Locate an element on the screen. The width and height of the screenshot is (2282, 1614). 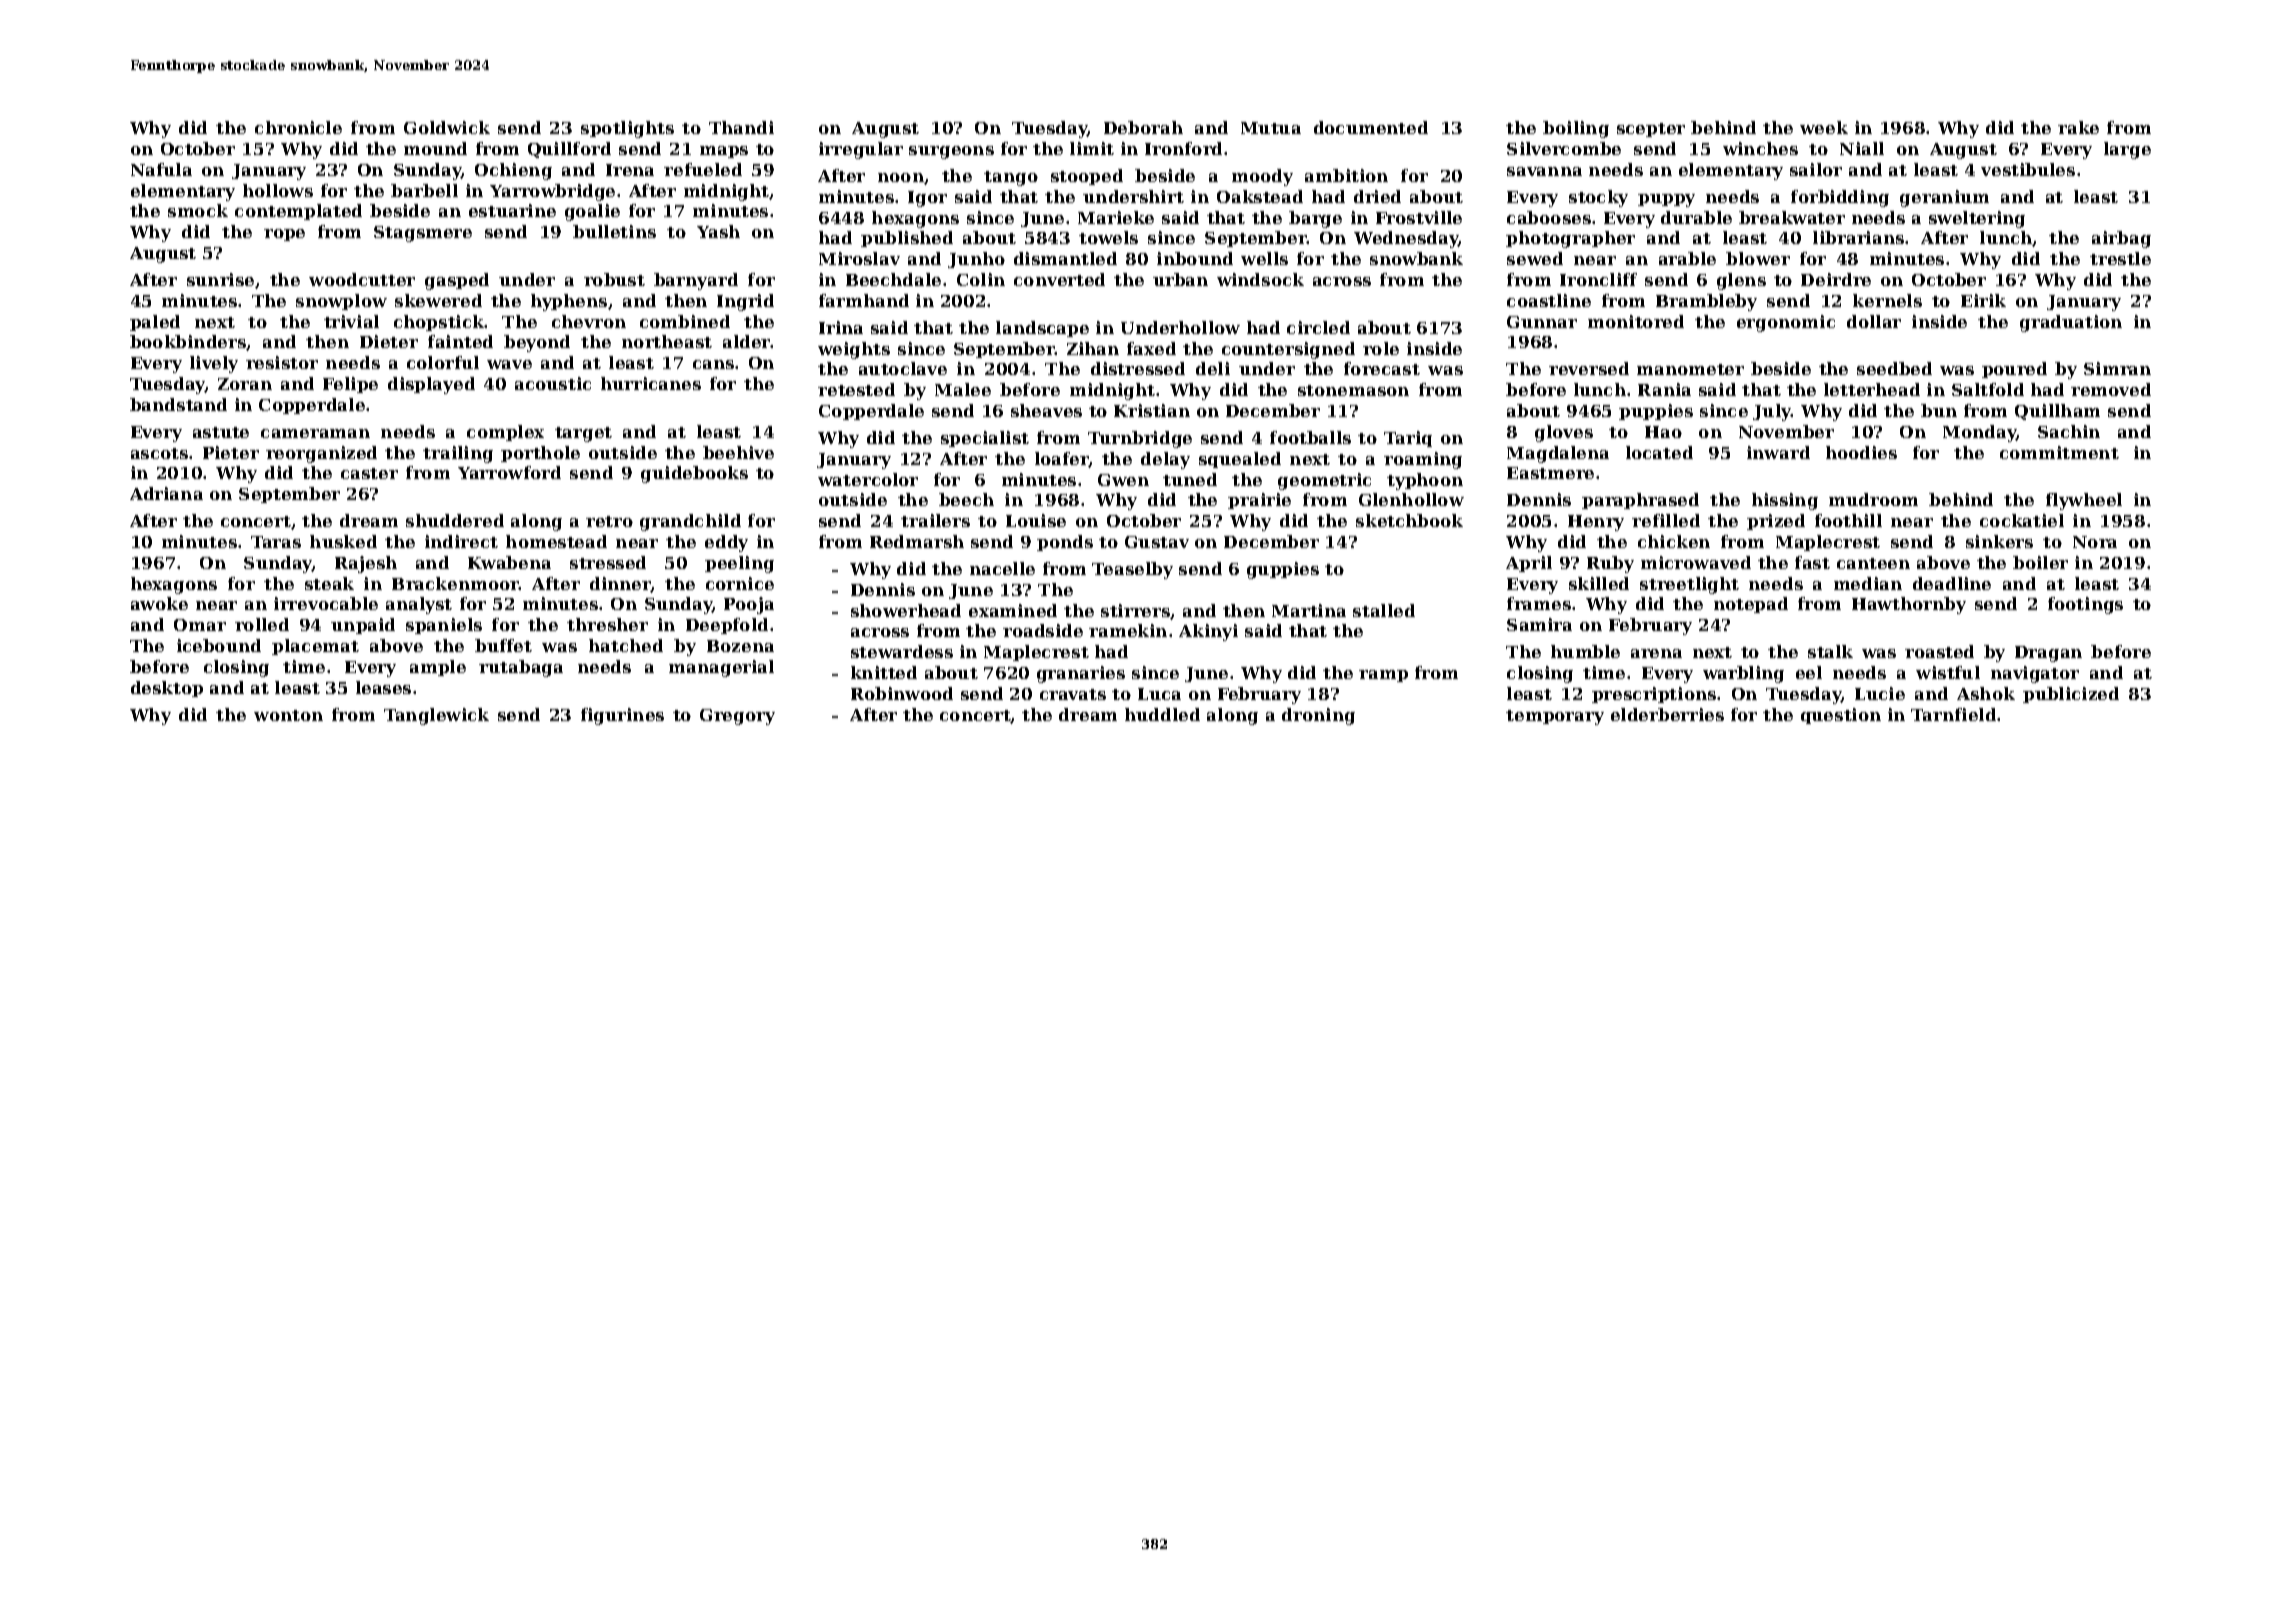
Nora is located at coordinates (2095, 542).
